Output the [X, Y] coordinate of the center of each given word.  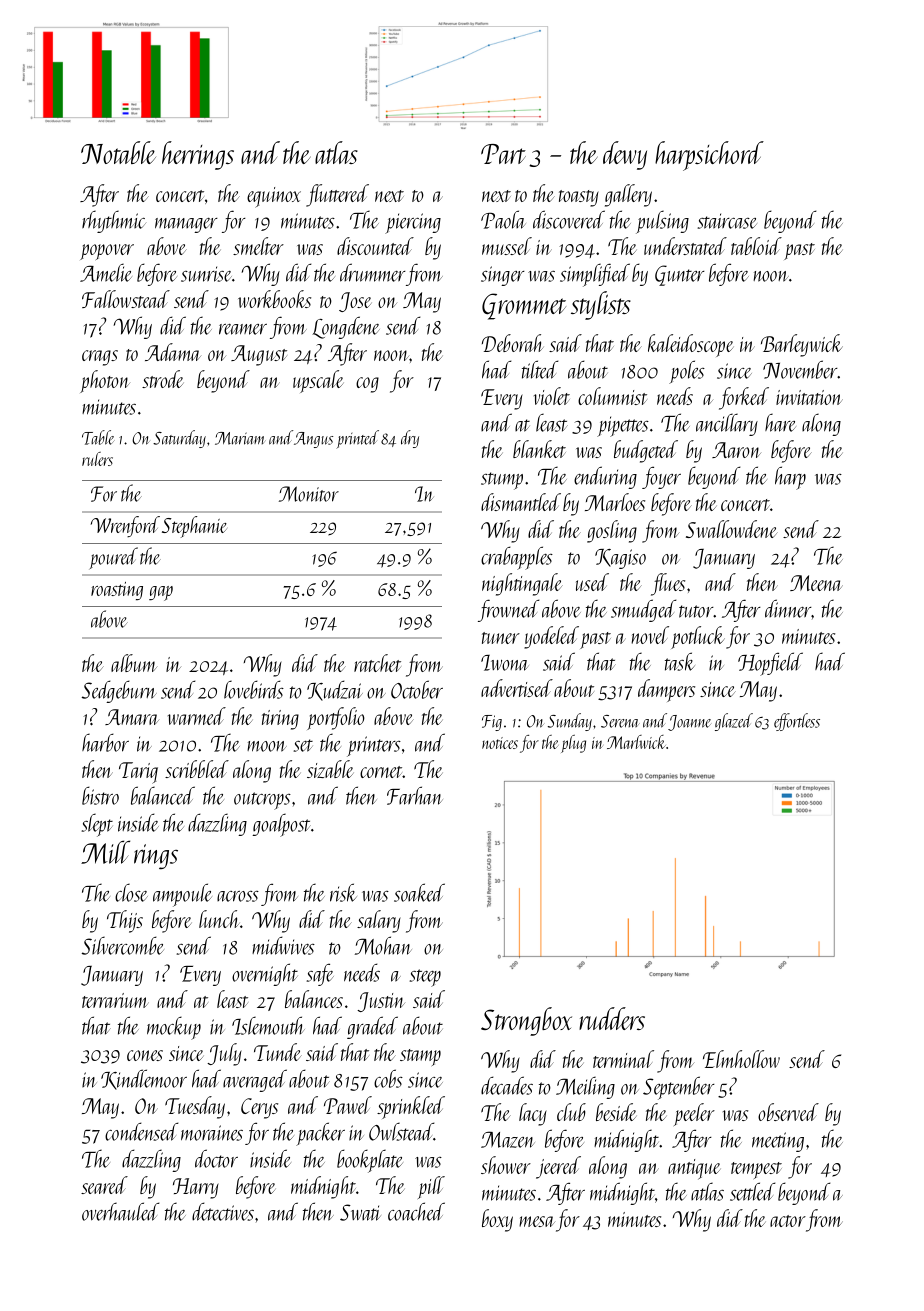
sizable [330, 769]
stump [502, 481]
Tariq [138, 773]
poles [687, 372]
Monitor [309, 494]
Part [503, 154]
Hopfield [770, 664]
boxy [497, 1220]
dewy [625, 155]
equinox [274, 197]
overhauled [120, 1211]
